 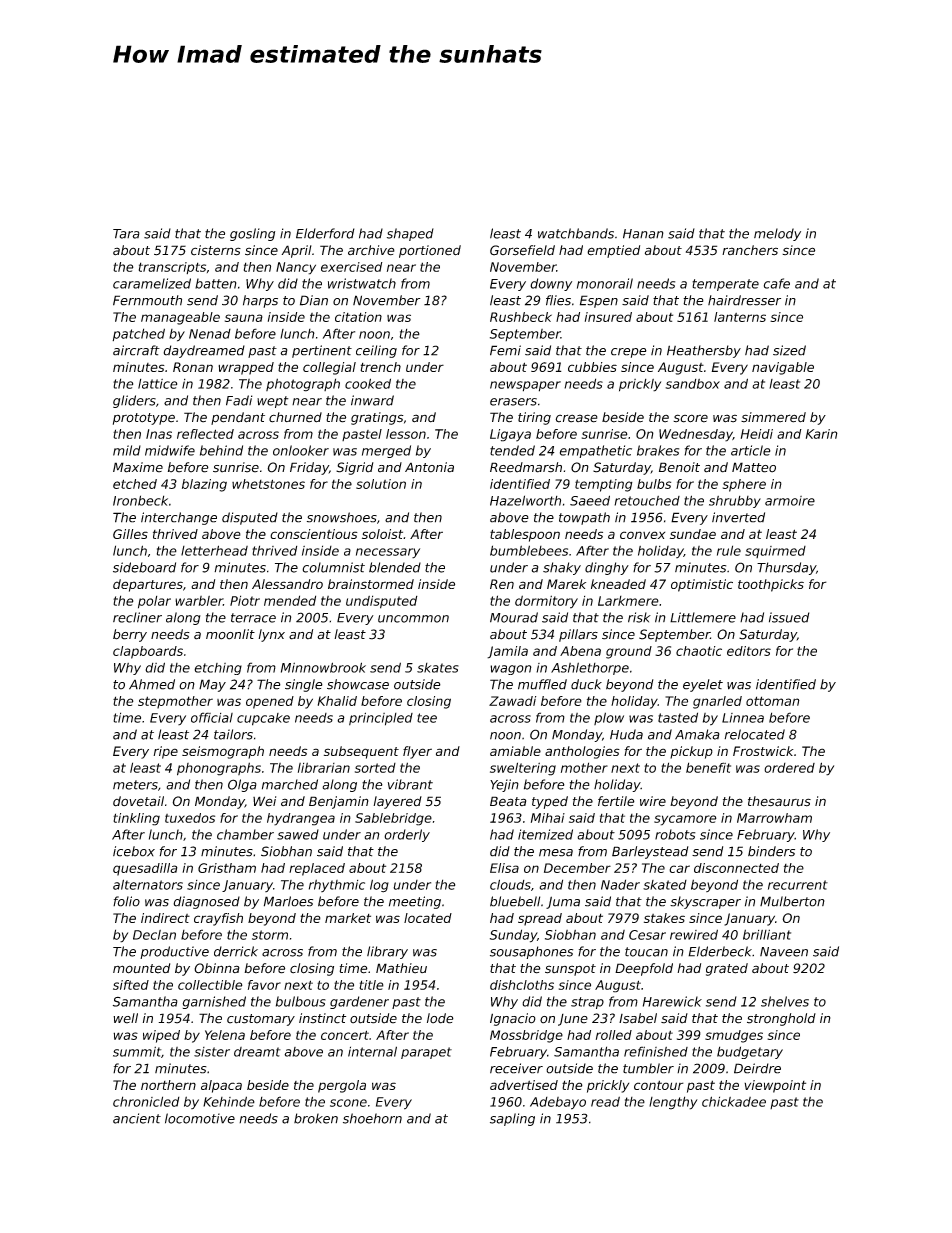 What do you see at coordinates (438, 668) in the screenshot?
I see `skates` at bounding box center [438, 668].
